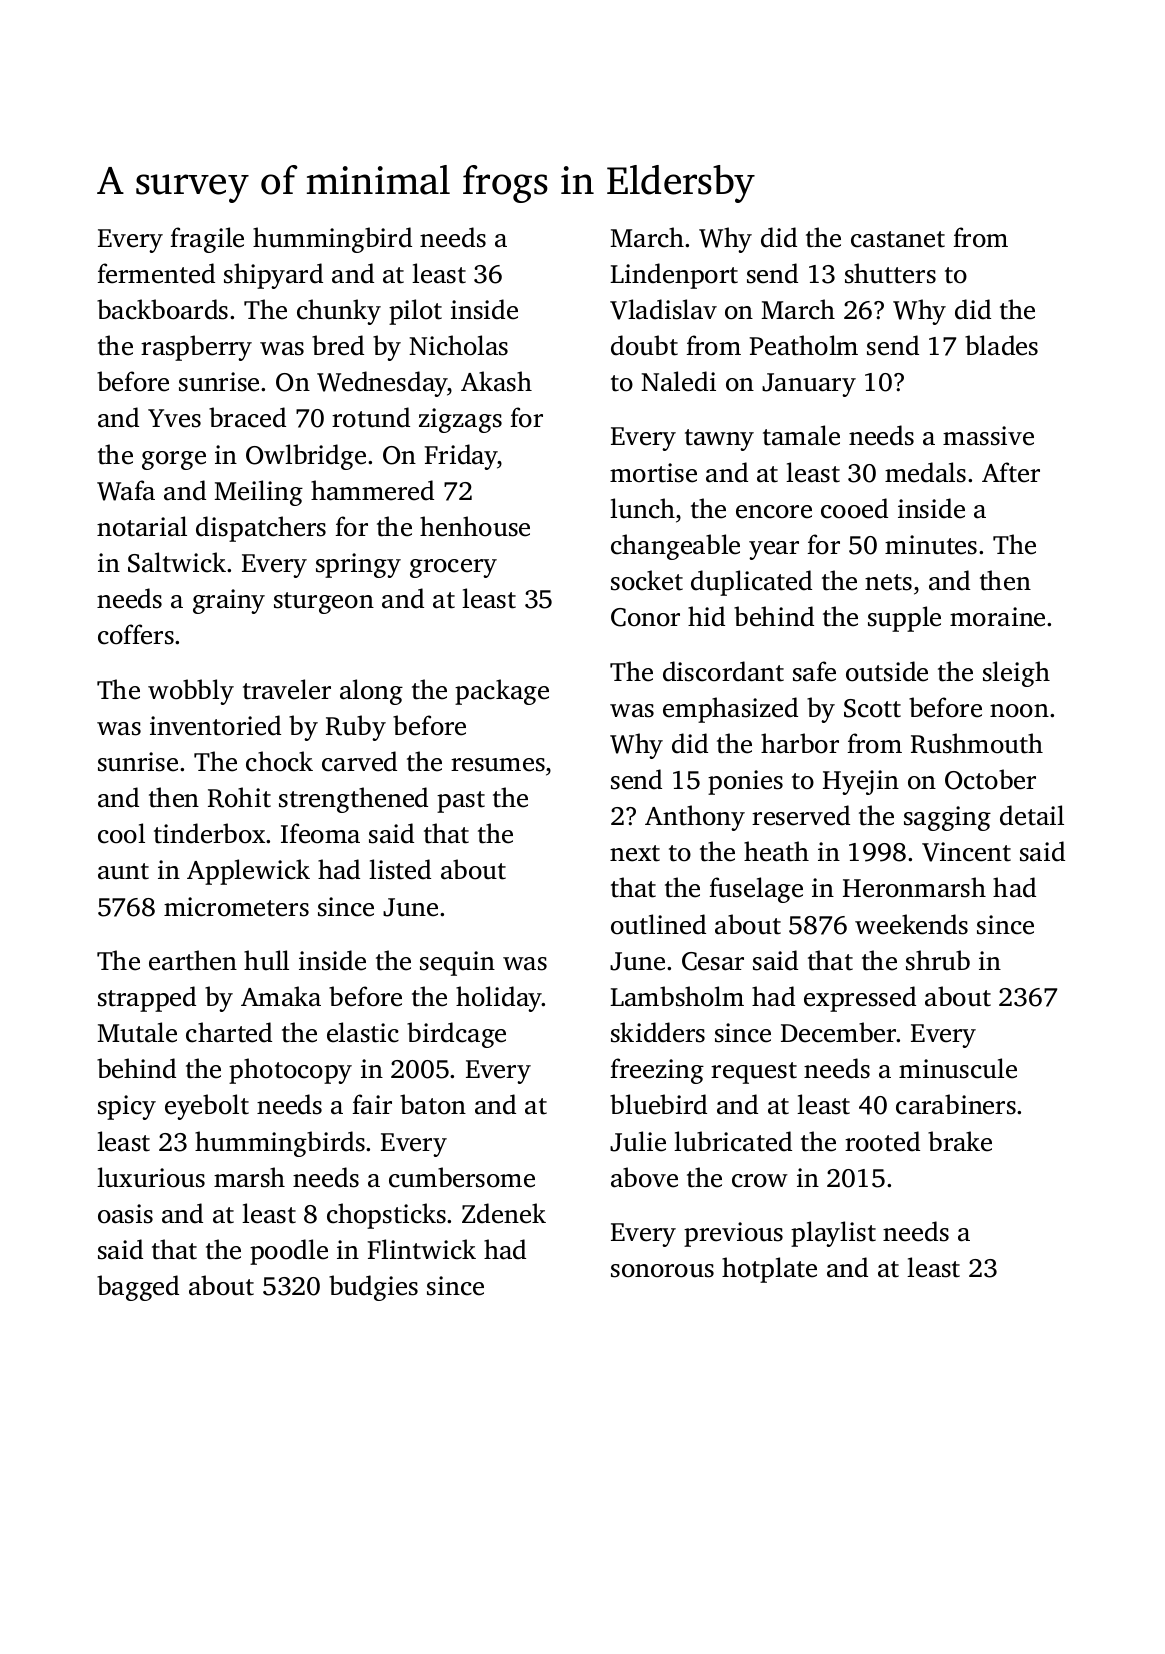 The height and width of the page is (1654, 1165). What do you see at coordinates (422, 1249) in the page?
I see `Flintwick` at bounding box center [422, 1249].
